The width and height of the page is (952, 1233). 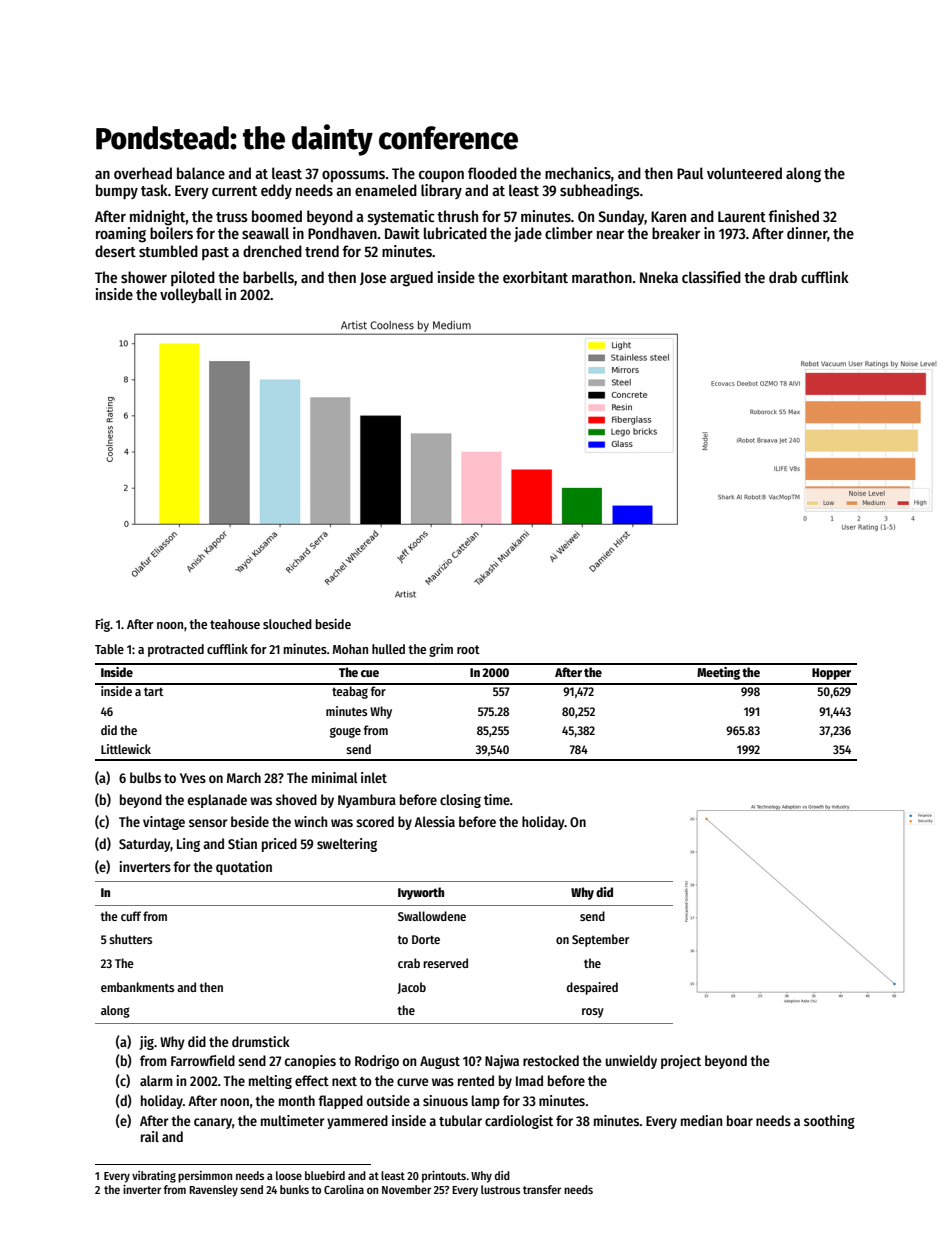 What do you see at coordinates (592, 988) in the page?
I see `despaired` at bounding box center [592, 988].
